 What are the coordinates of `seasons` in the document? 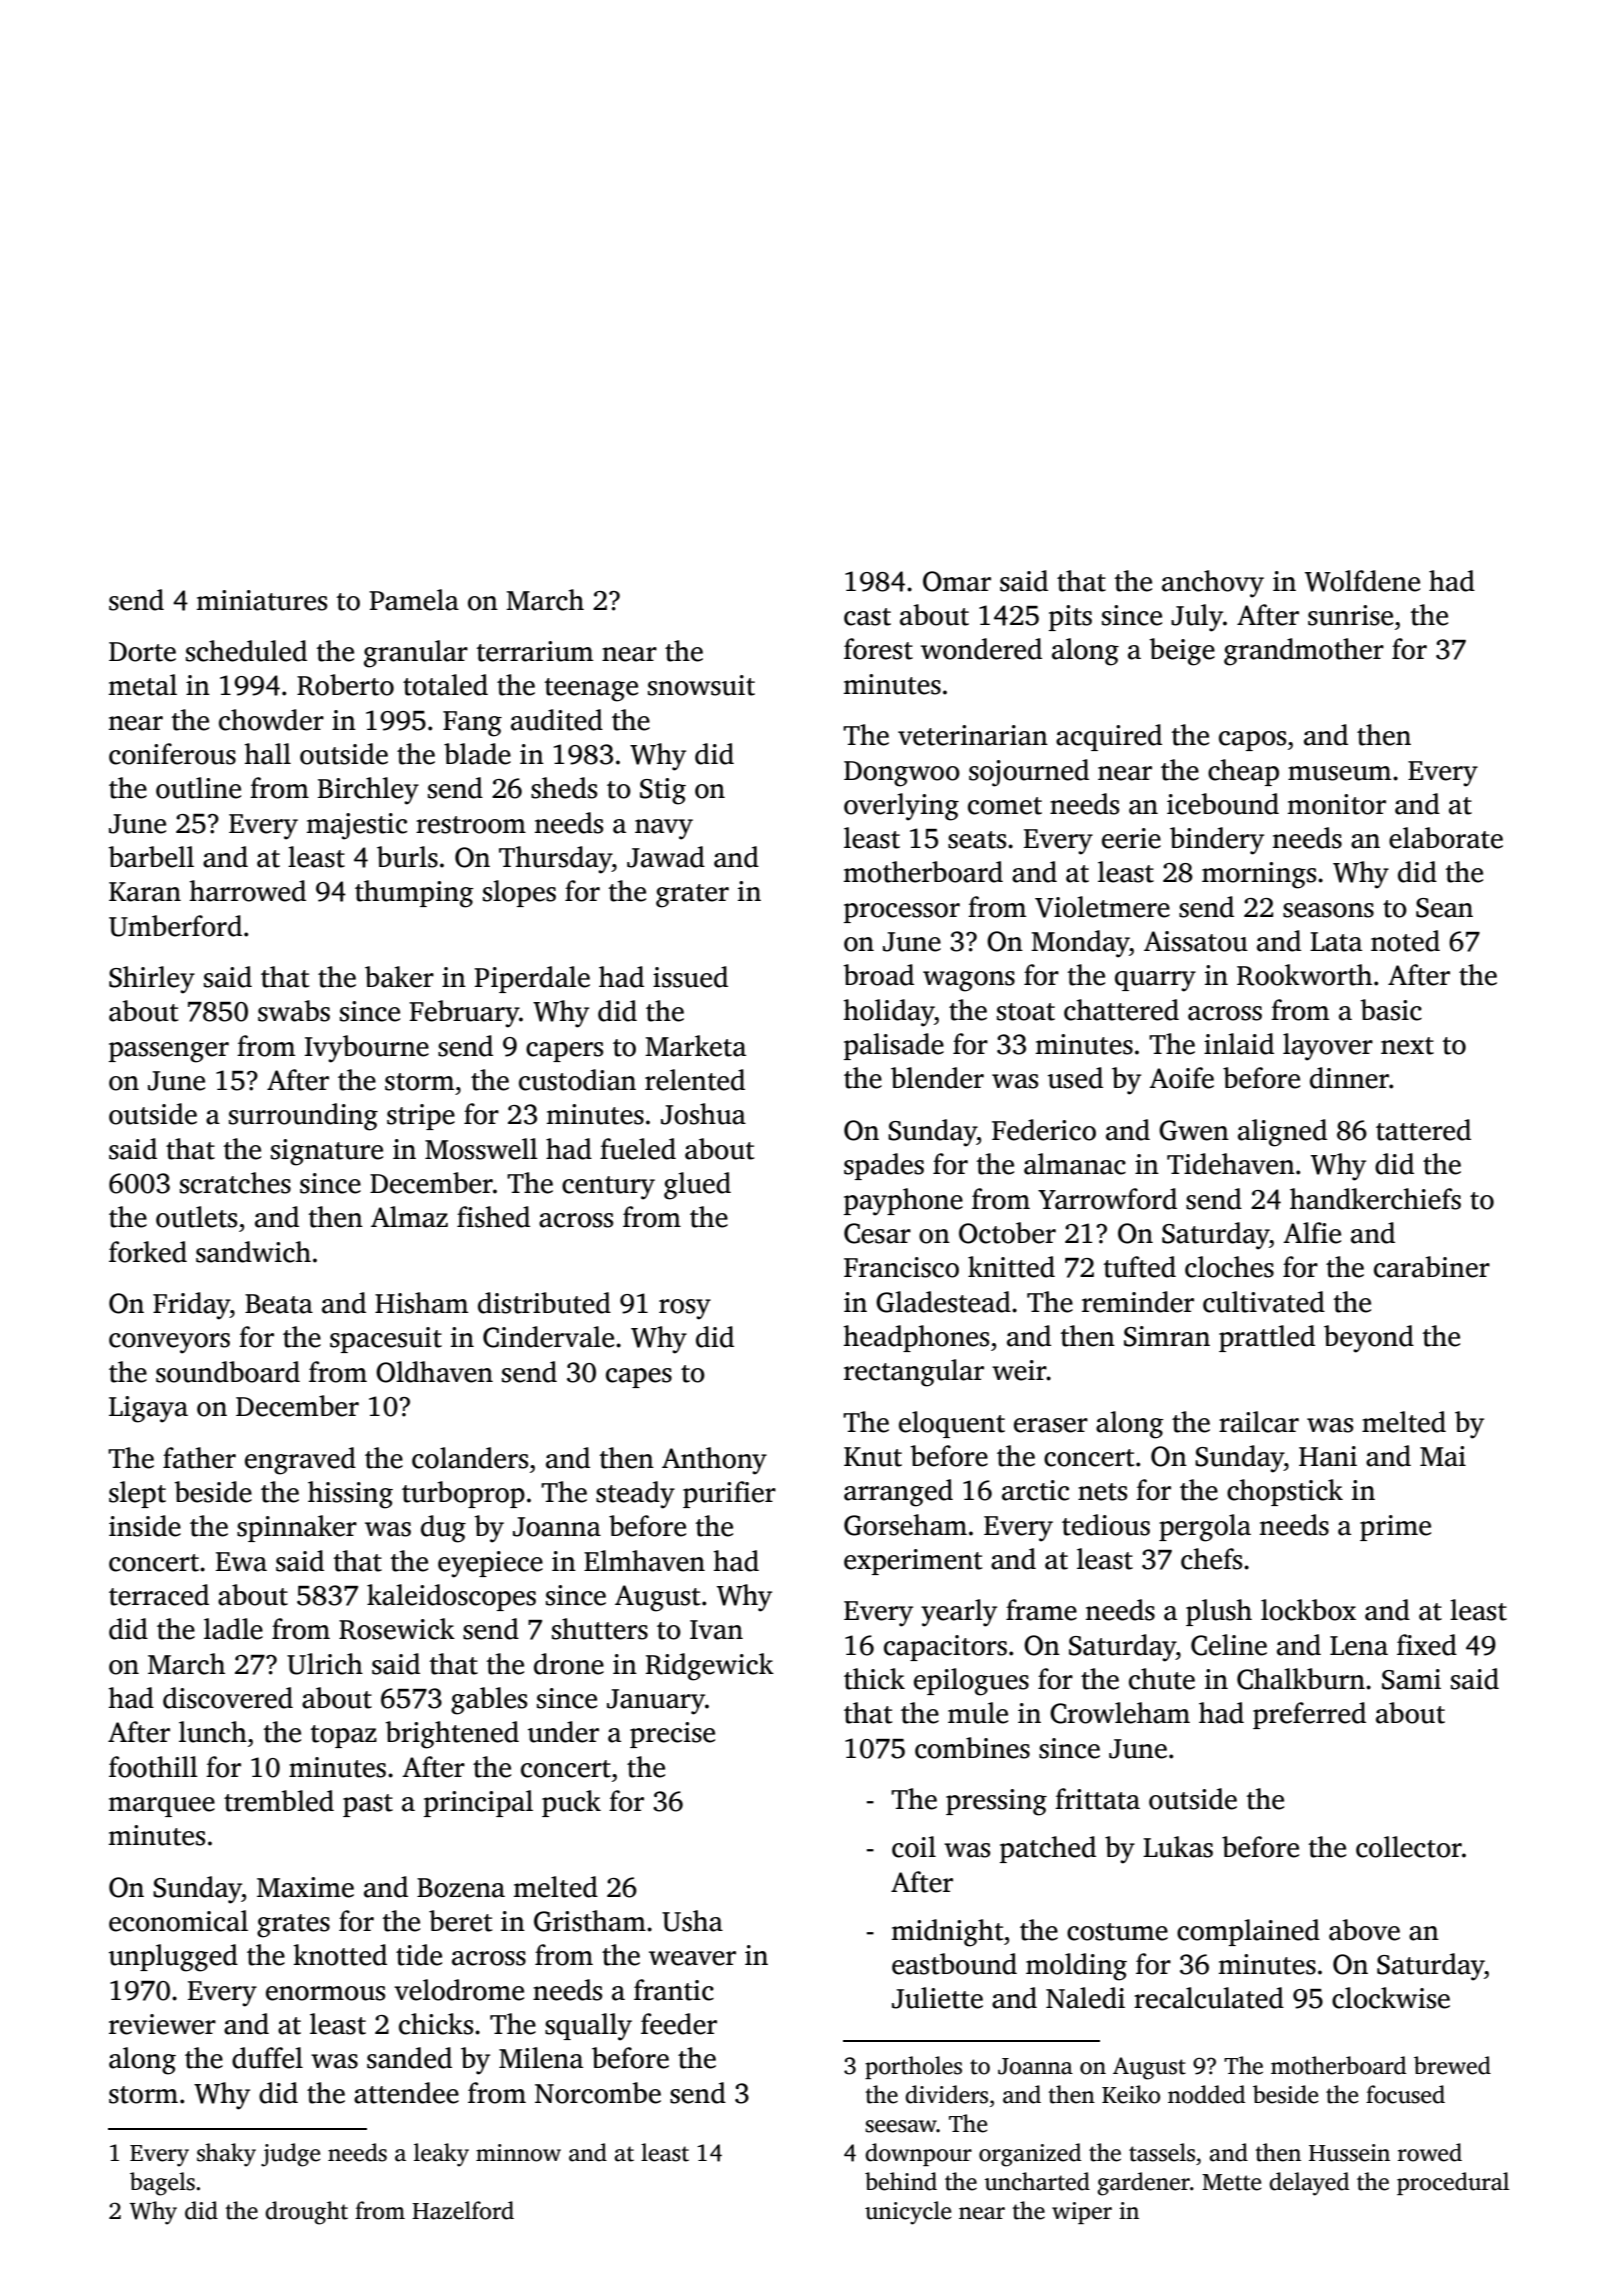 It's located at (1328, 910).
